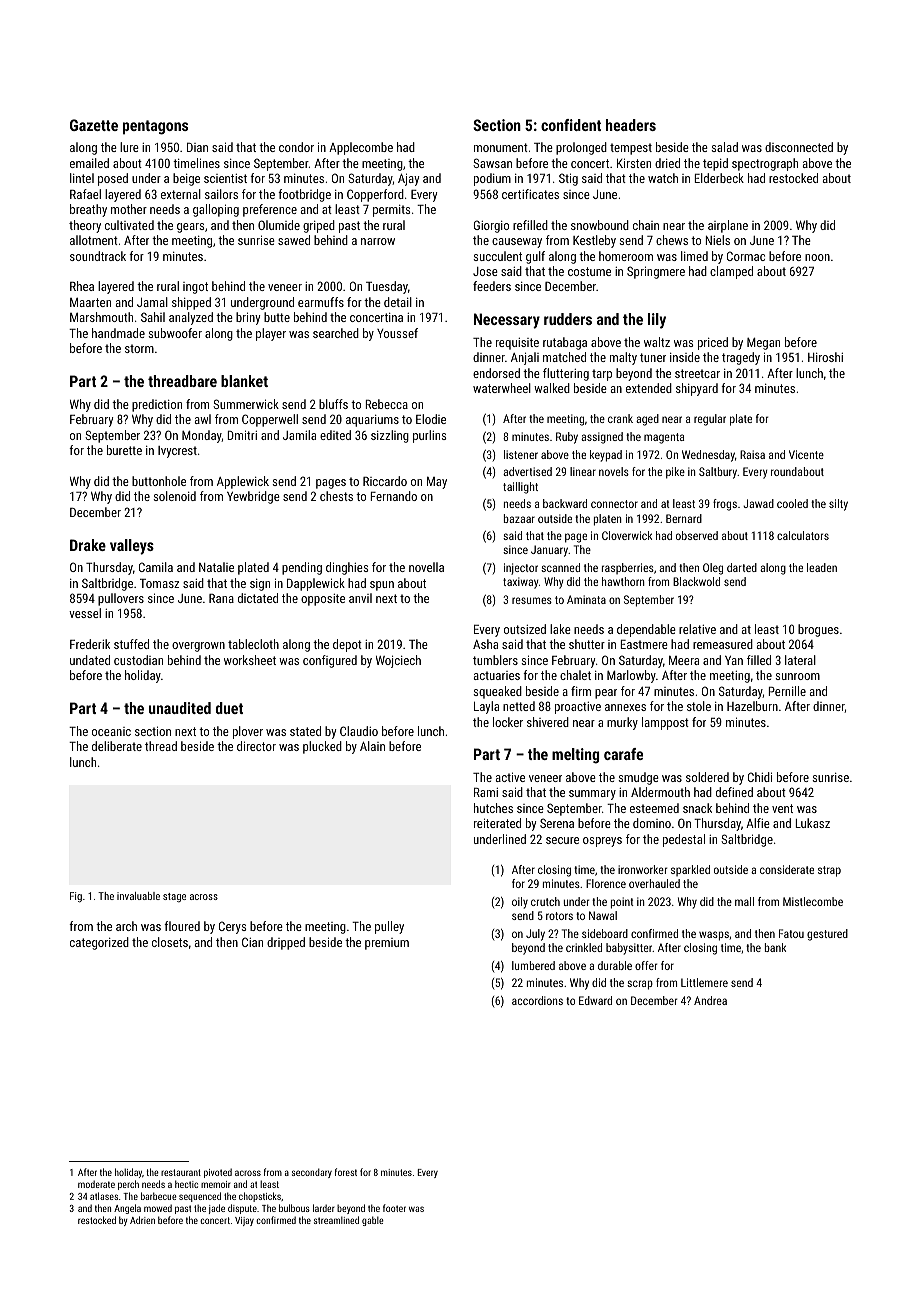  Describe the element at coordinates (117, 746) in the screenshot. I see `deliberate` at that location.
